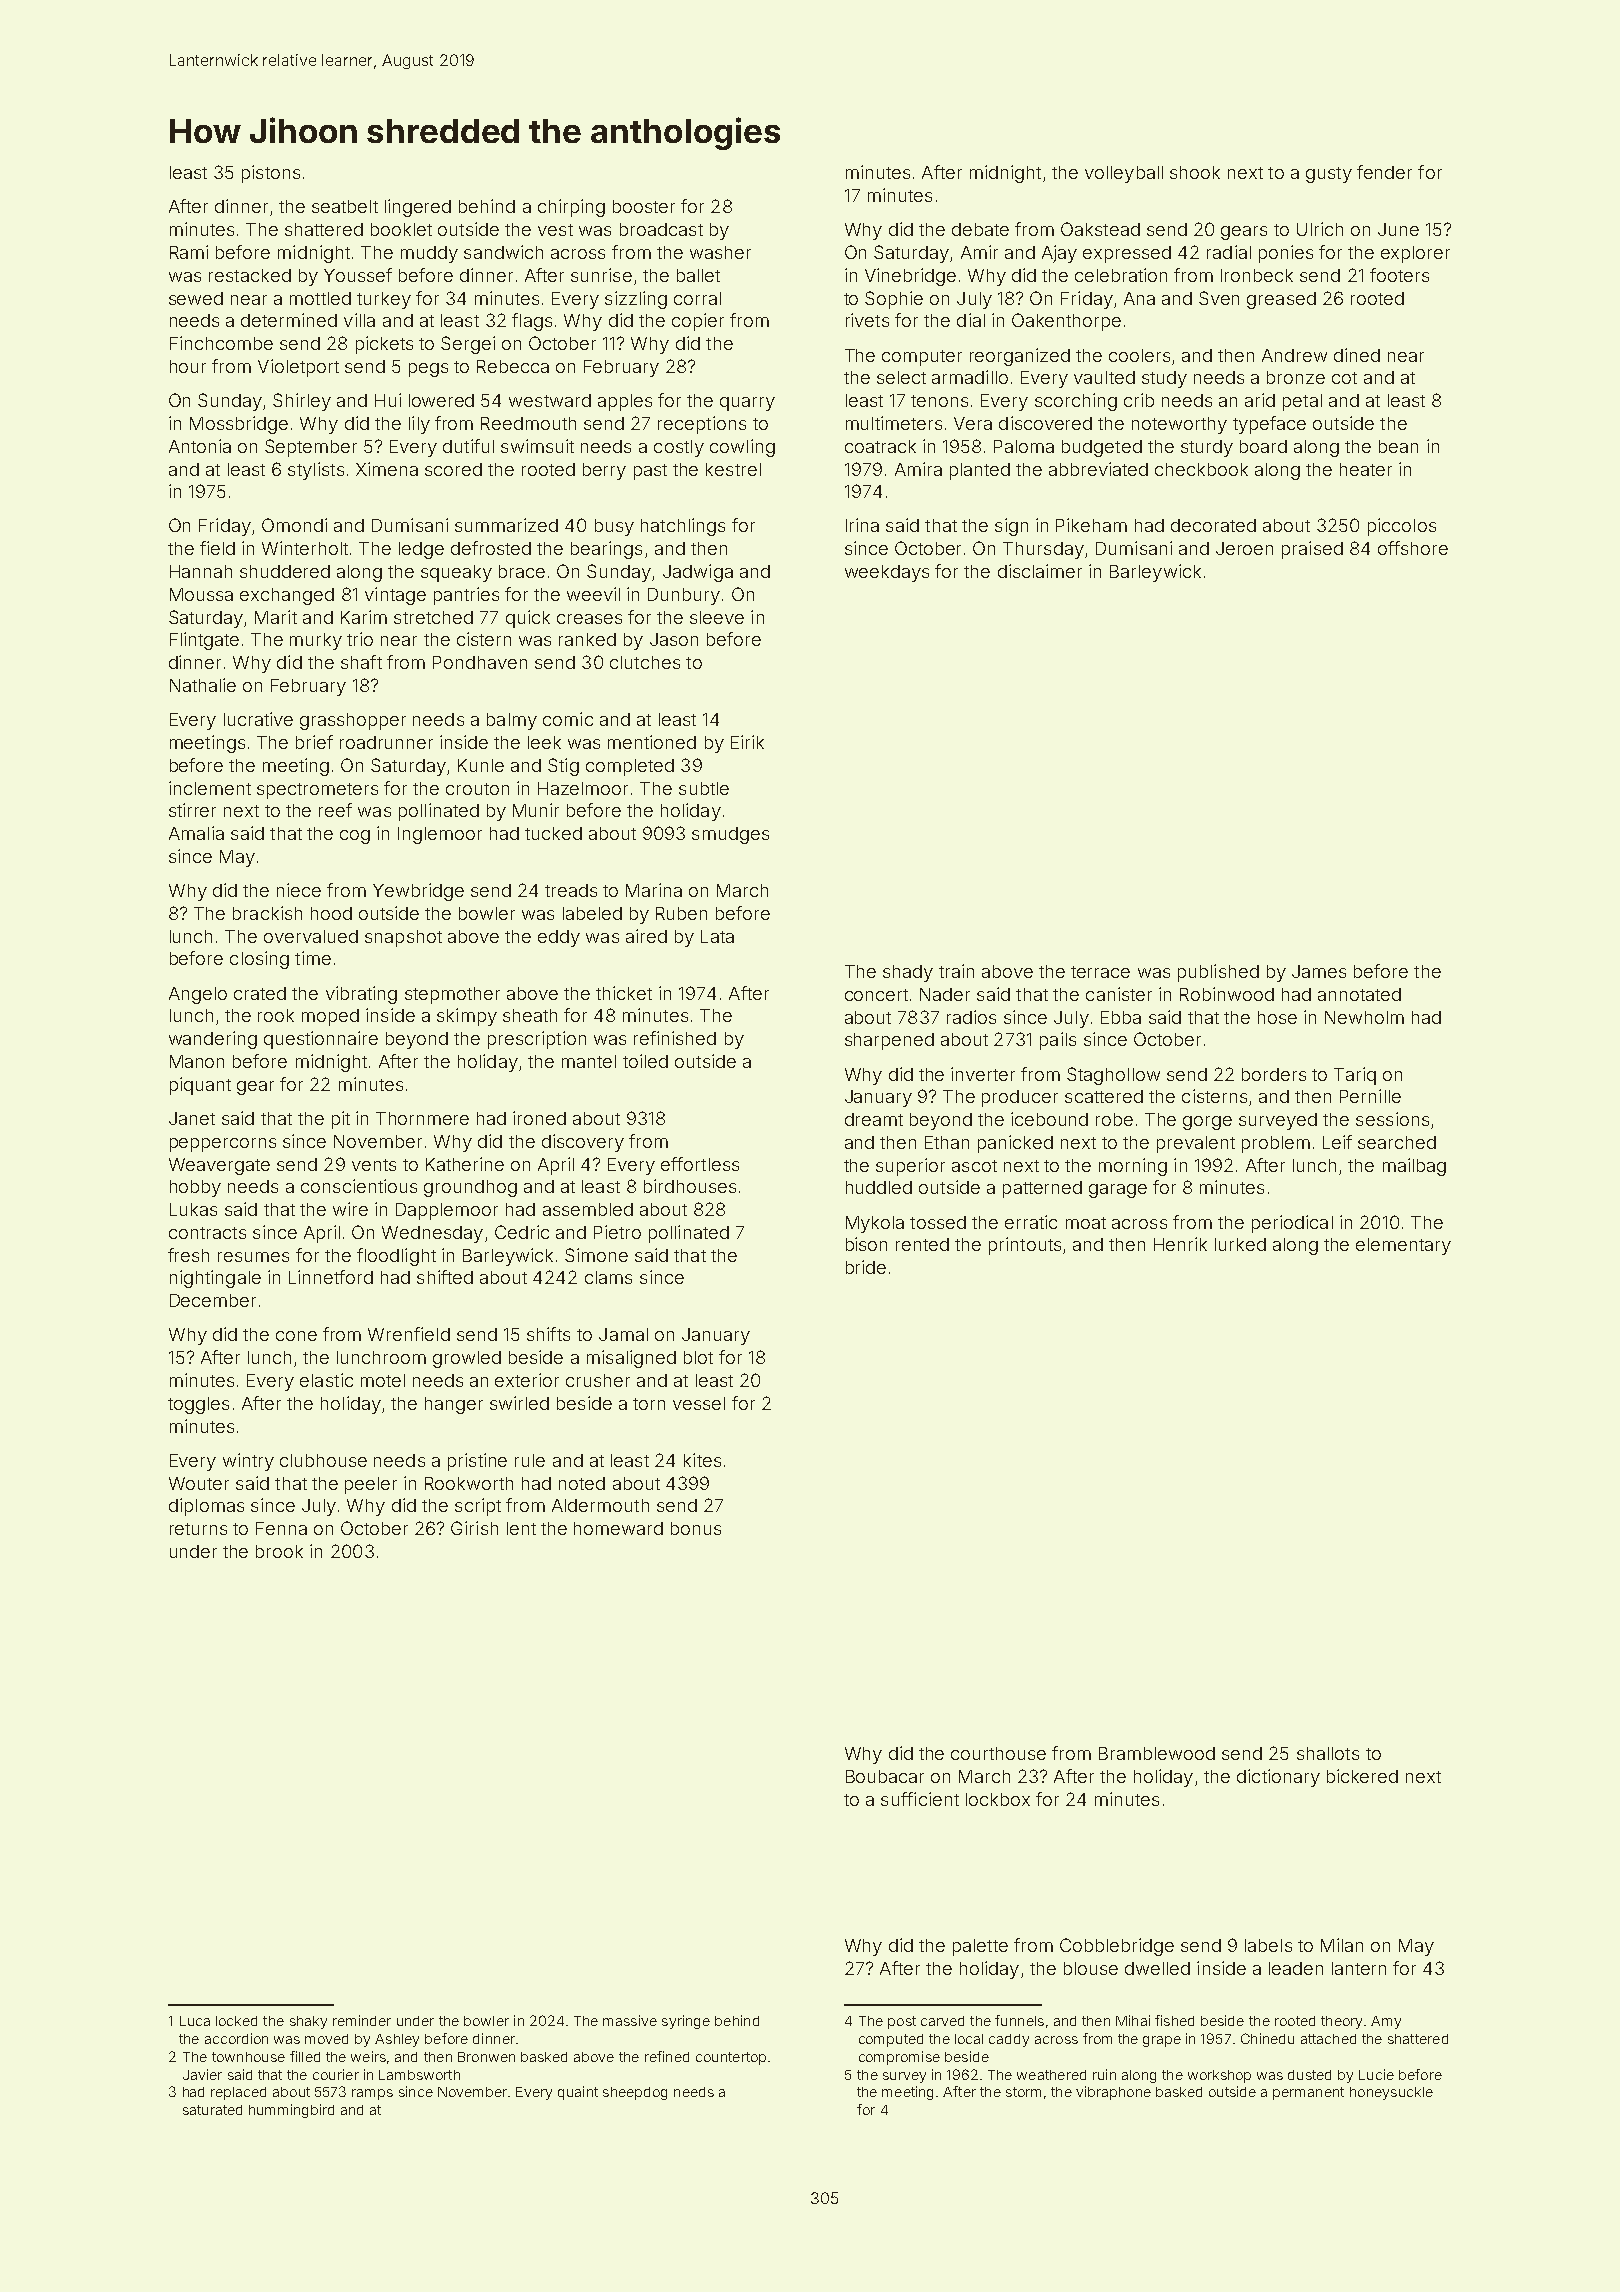 This screenshot has width=1620, height=2292. What do you see at coordinates (747, 742) in the screenshot?
I see `Eirik` at bounding box center [747, 742].
